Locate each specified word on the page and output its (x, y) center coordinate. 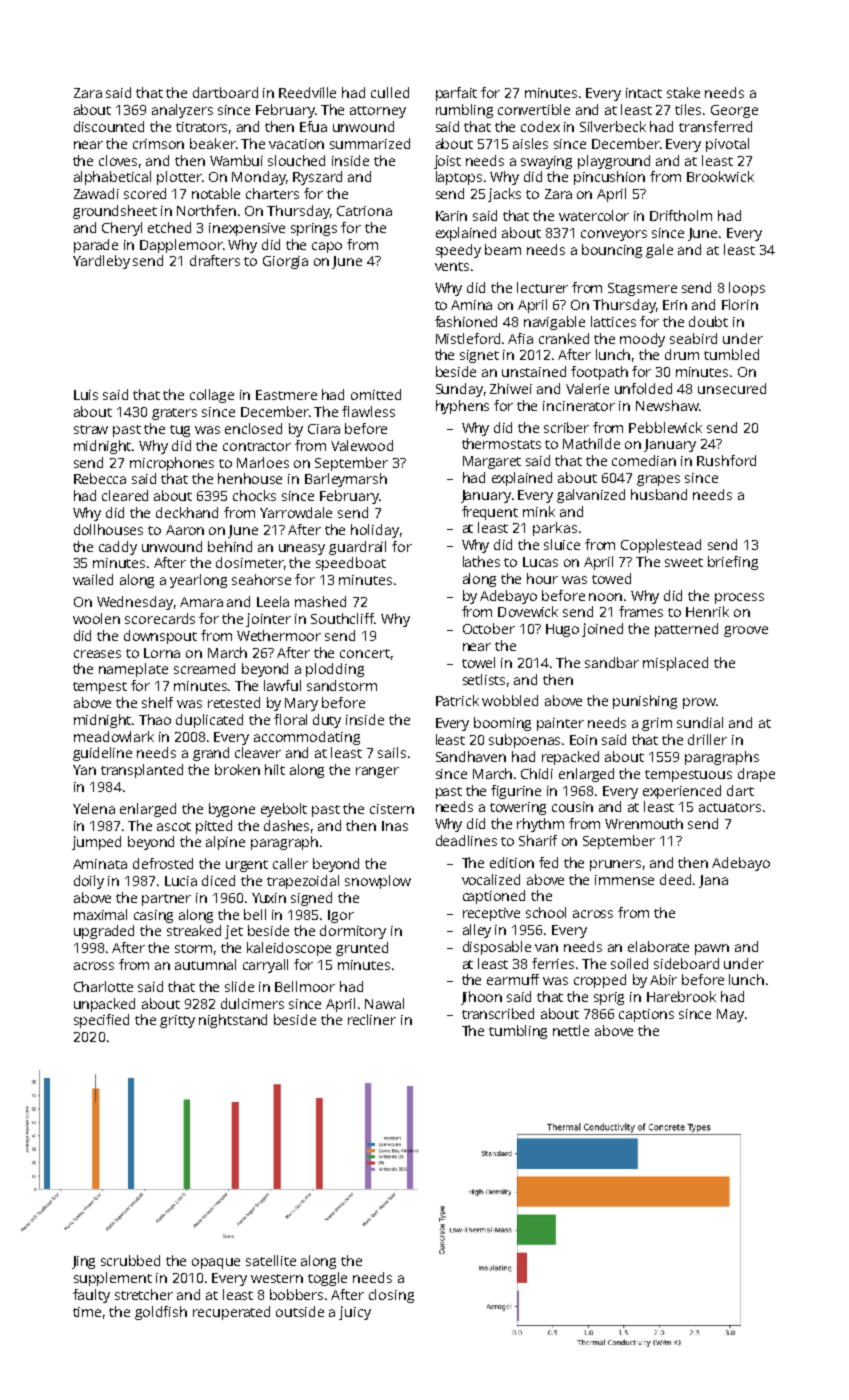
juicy (355, 1313)
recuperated (231, 1313)
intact (644, 93)
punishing (645, 702)
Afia (520, 338)
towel (478, 662)
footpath (599, 373)
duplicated (209, 721)
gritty (177, 1021)
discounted (109, 126)
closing (391, 1296)
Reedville (307, 92)
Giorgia (285, 262)
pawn (712, 949)
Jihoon (481, 998)
